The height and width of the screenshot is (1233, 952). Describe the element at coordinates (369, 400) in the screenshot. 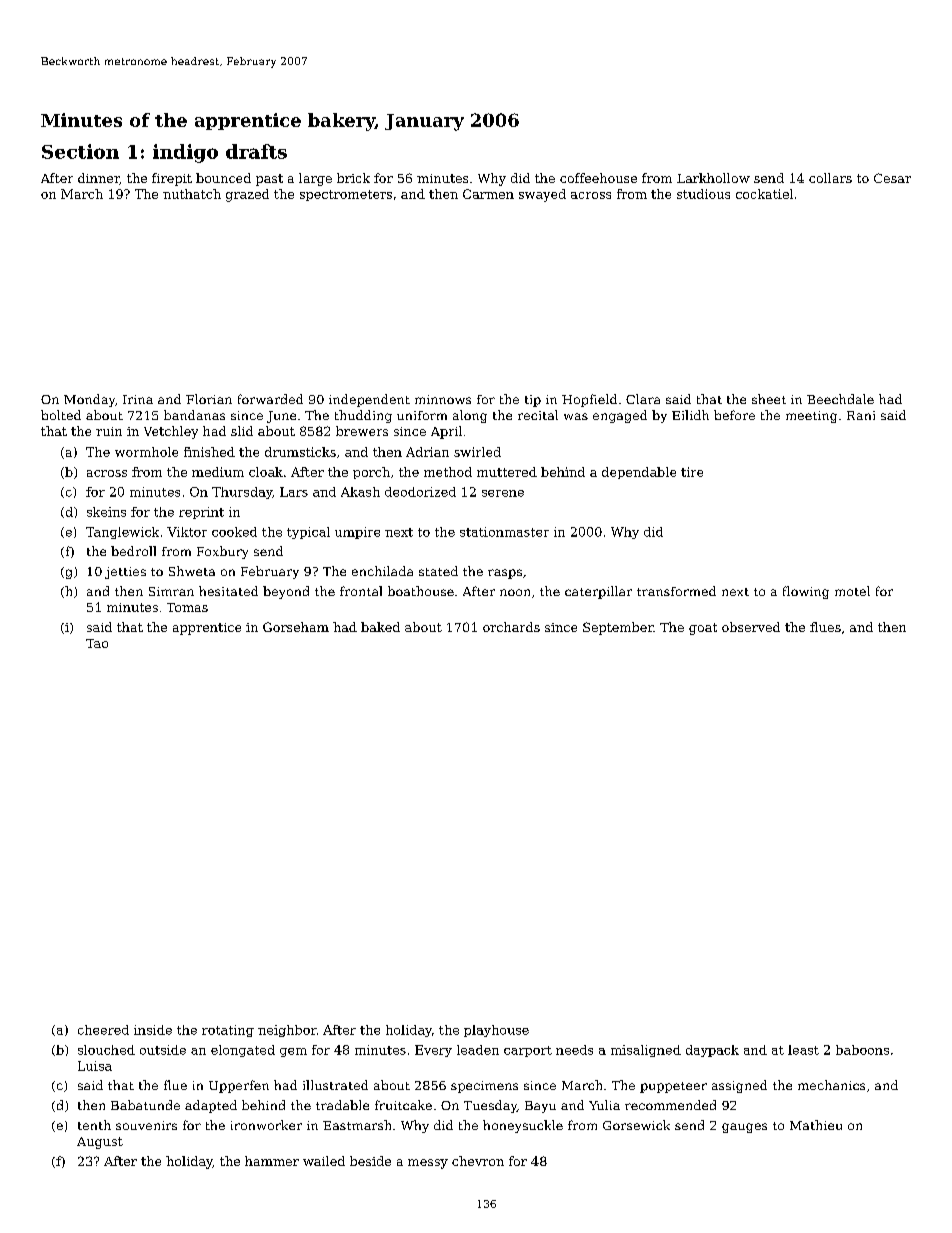

I see `independent` at that location.
